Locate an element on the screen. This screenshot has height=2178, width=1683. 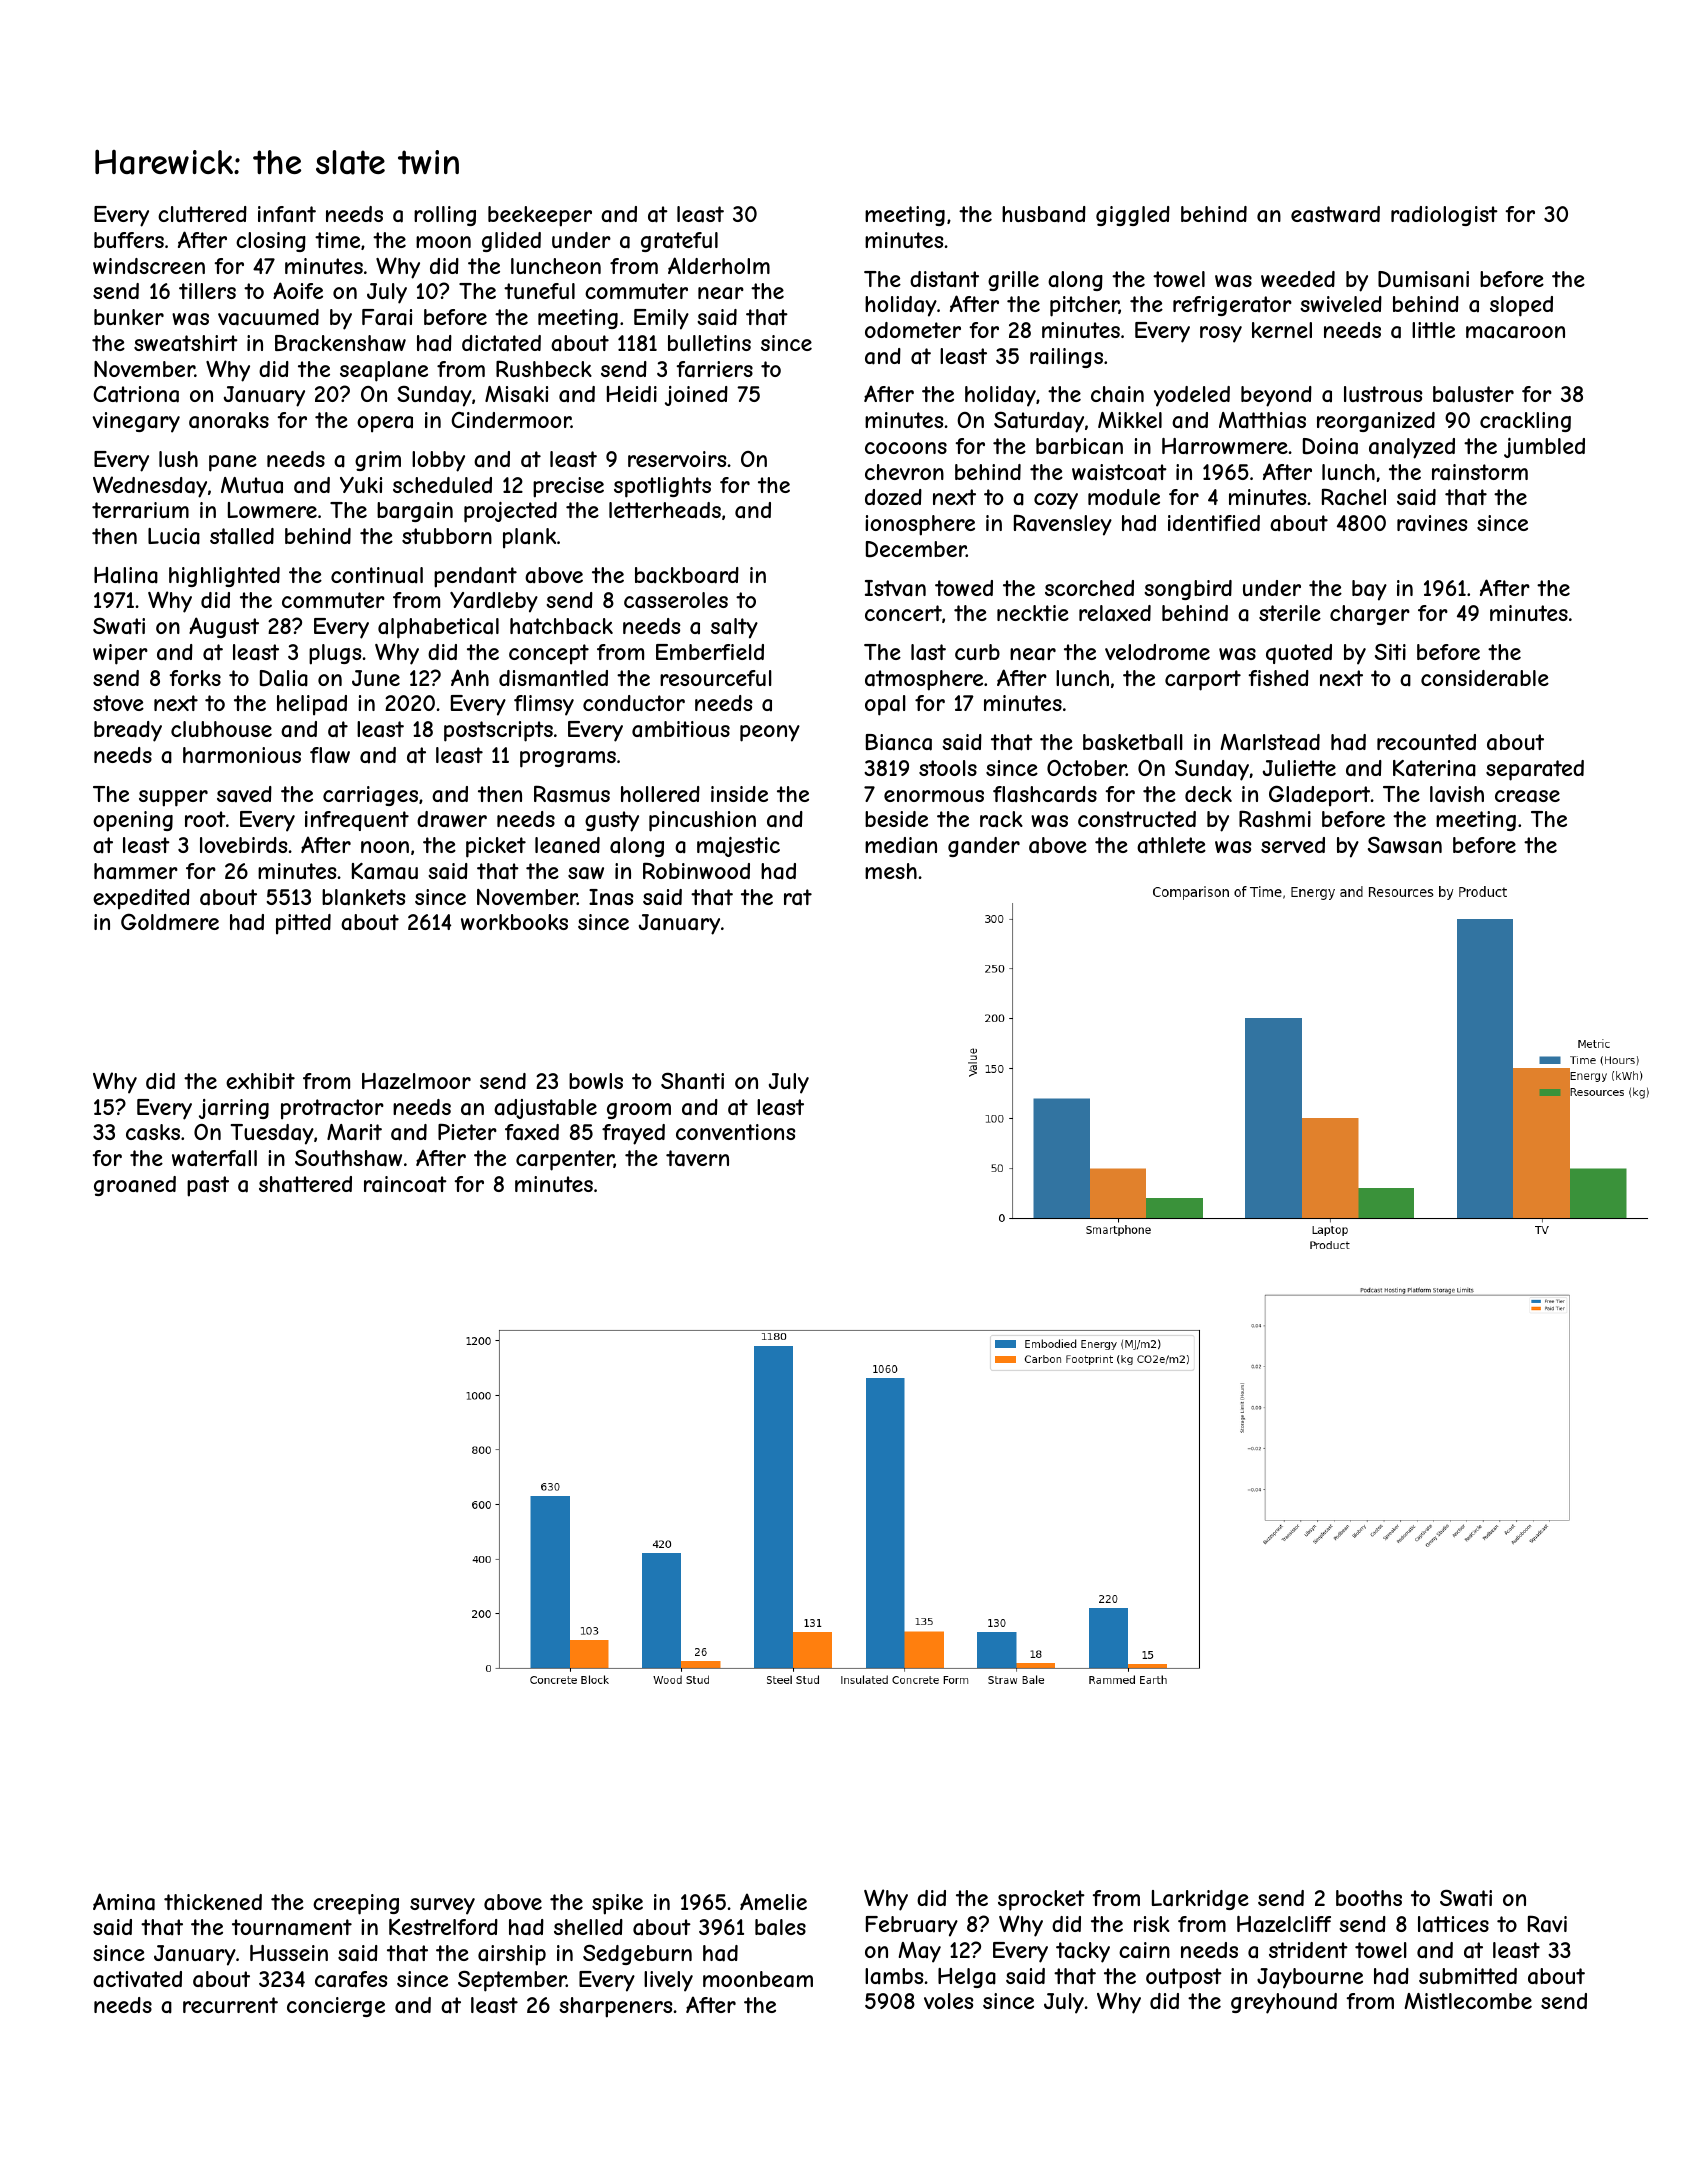
curb is located at coordinates (977, 652).
